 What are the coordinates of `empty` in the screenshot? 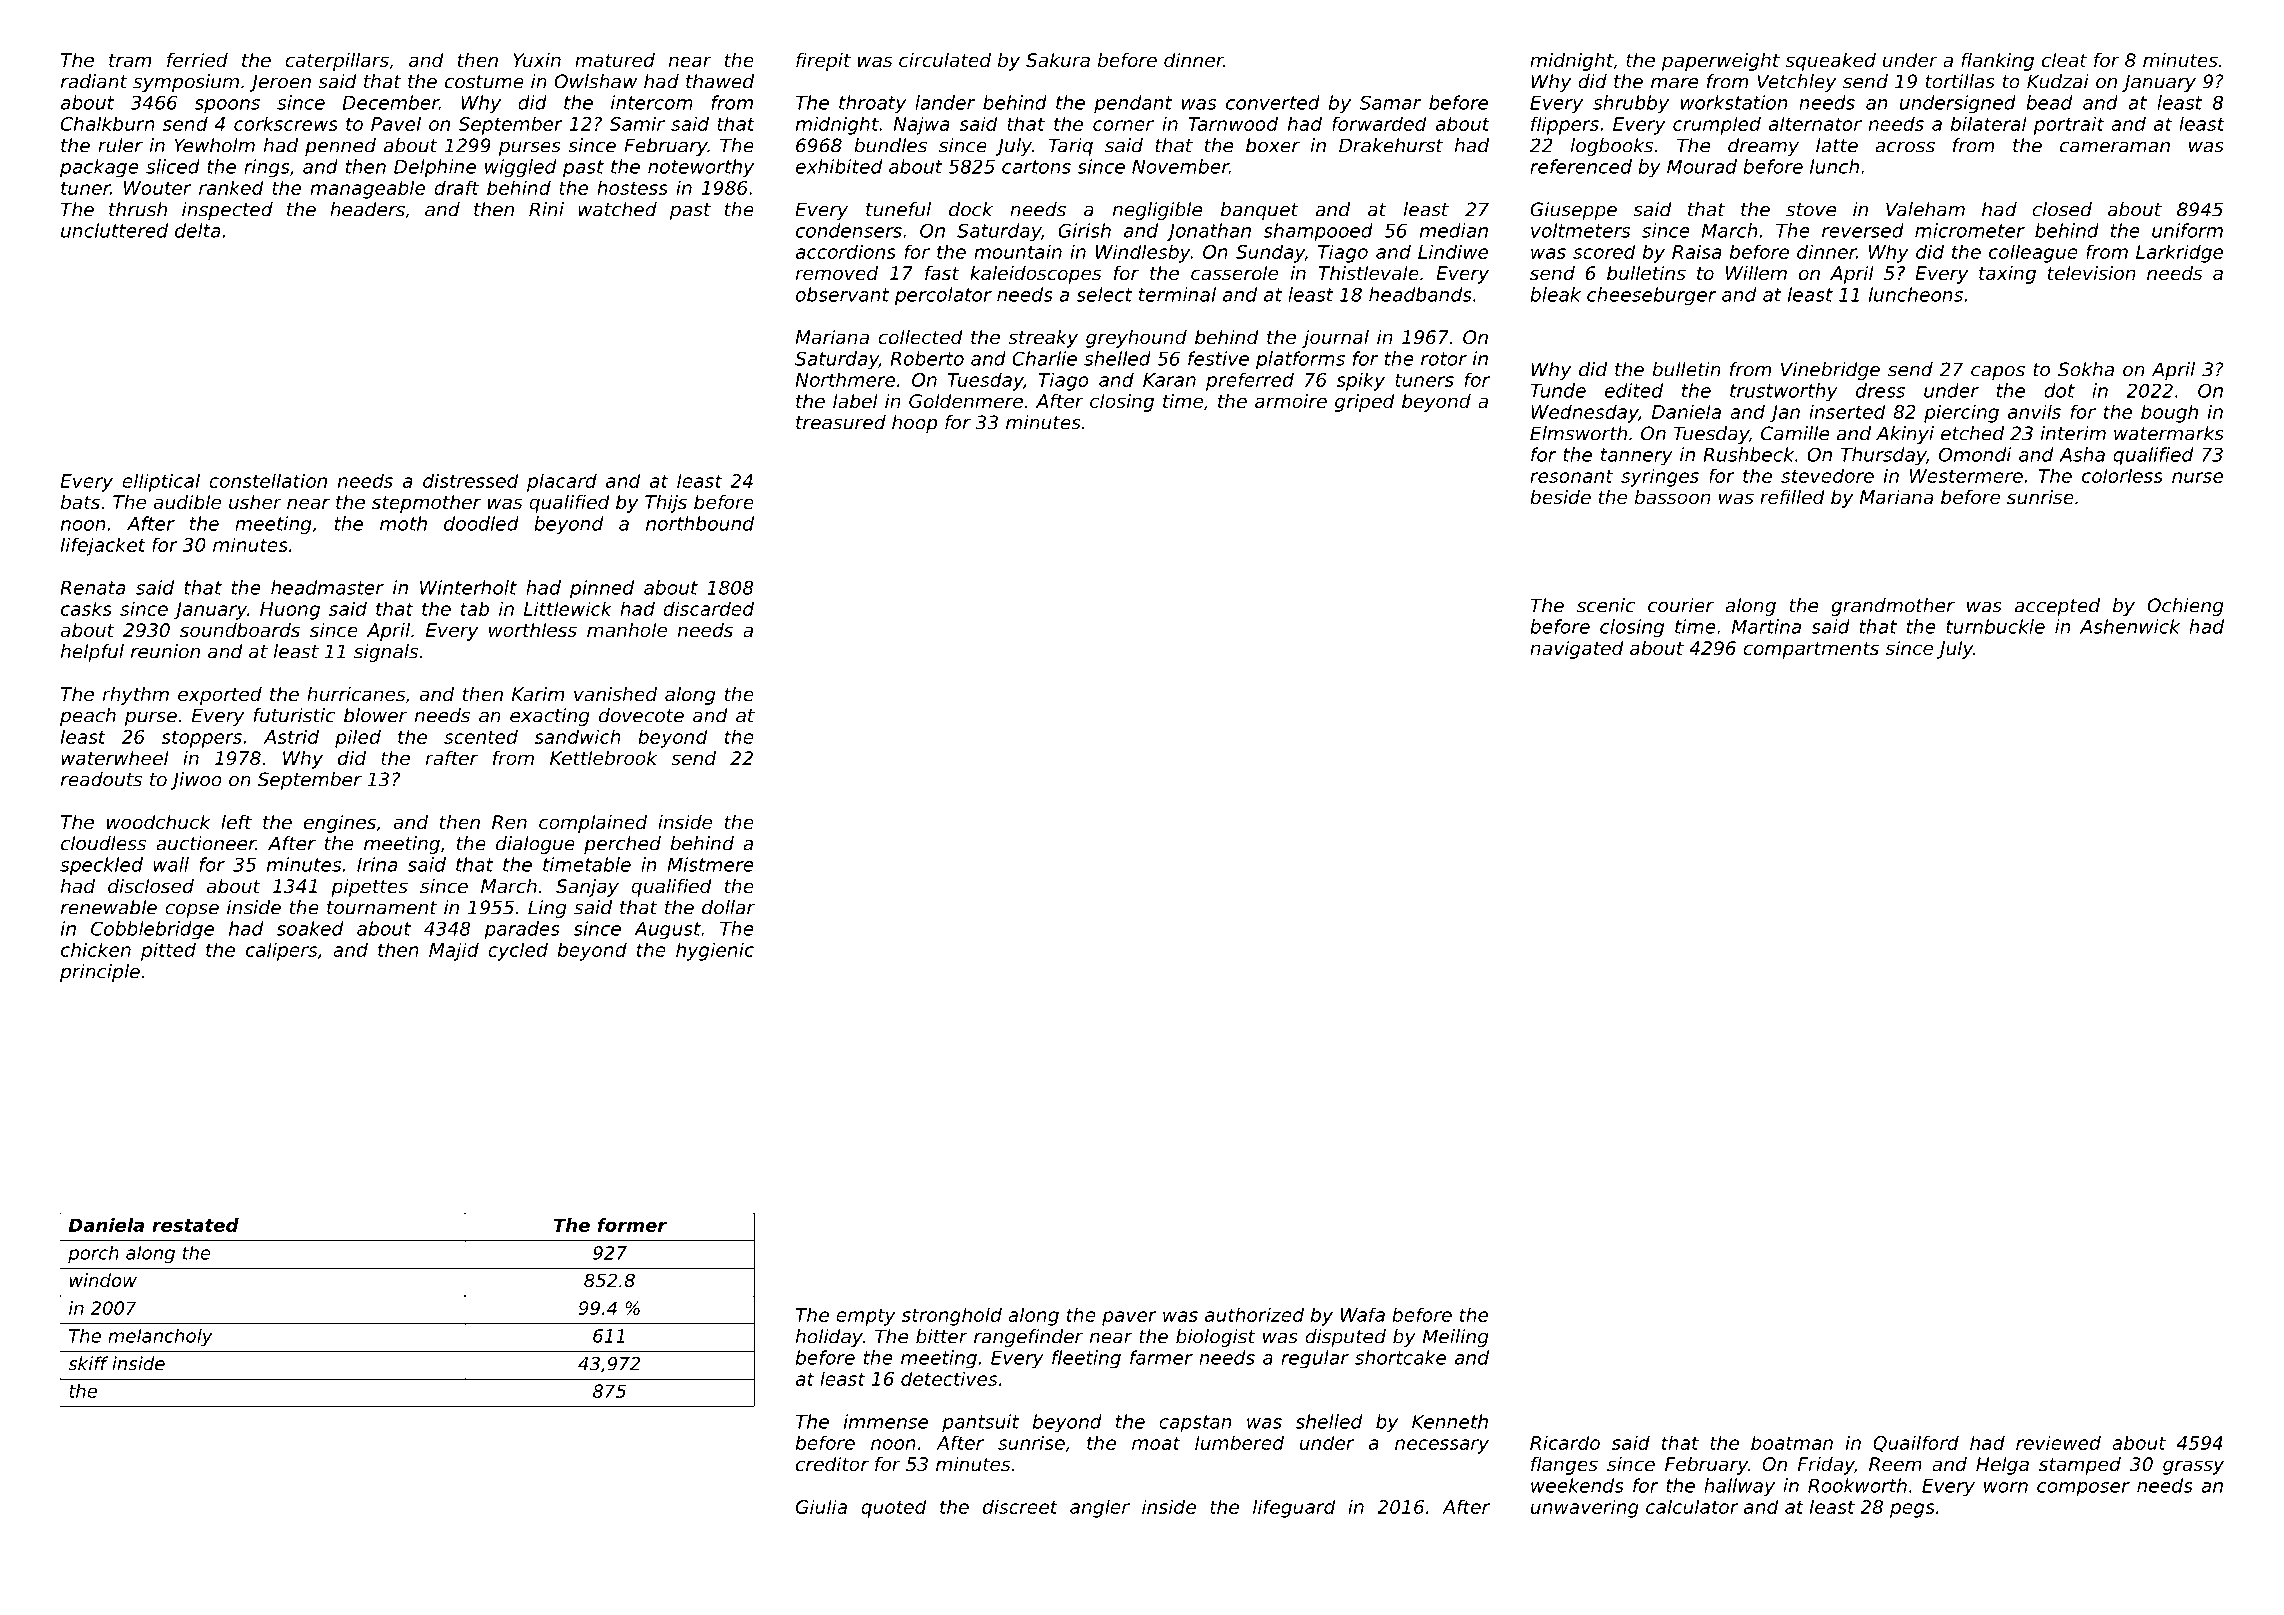 It's located at (866, 1317).
